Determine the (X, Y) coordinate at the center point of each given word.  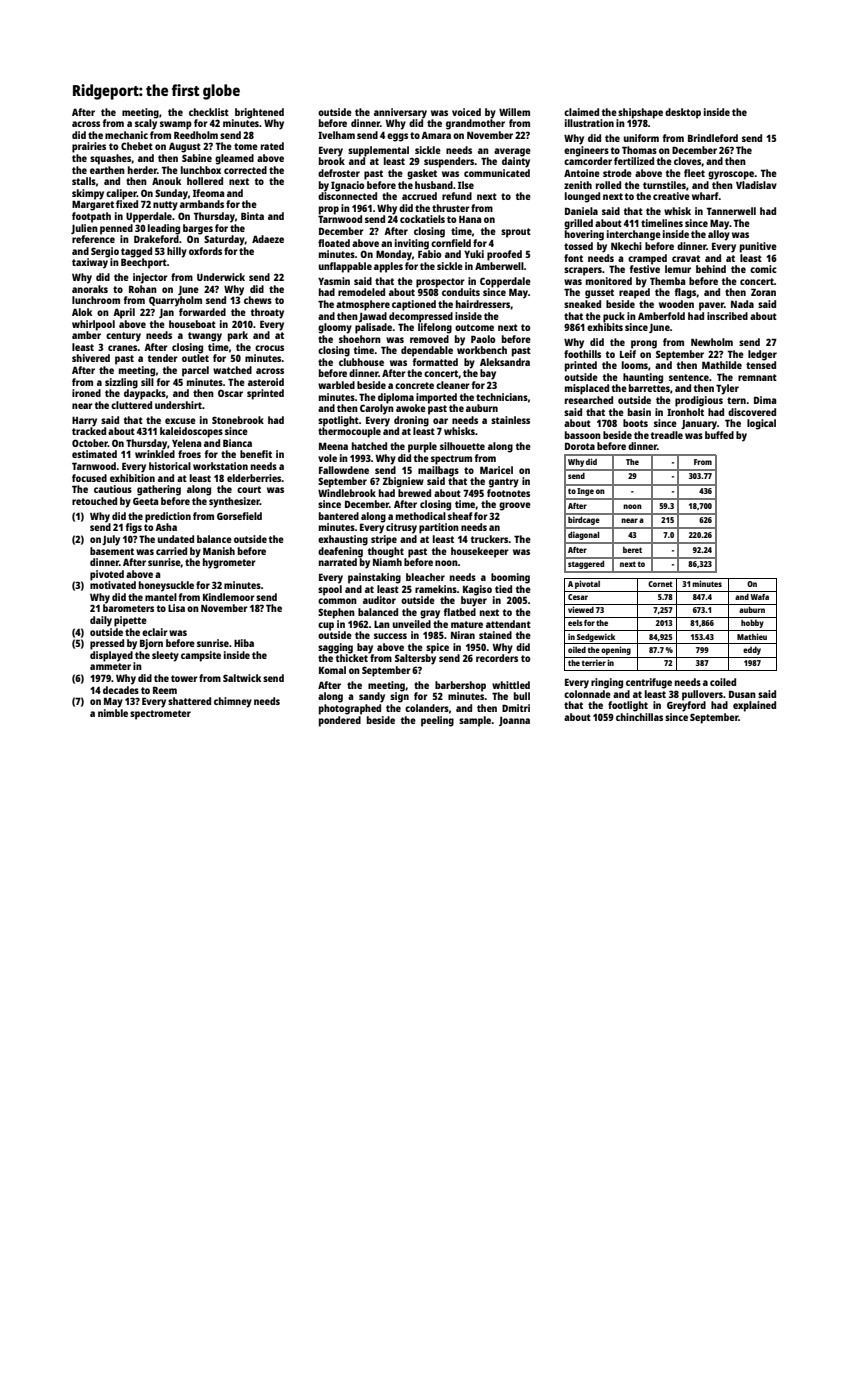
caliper (121, 194)
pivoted (107, 575)
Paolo (483, 339)
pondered (340, 721)
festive (644, 269)
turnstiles (664, 185)
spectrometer (160, 715)
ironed (86, 393)
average (512, 152)
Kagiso (477, 590)
